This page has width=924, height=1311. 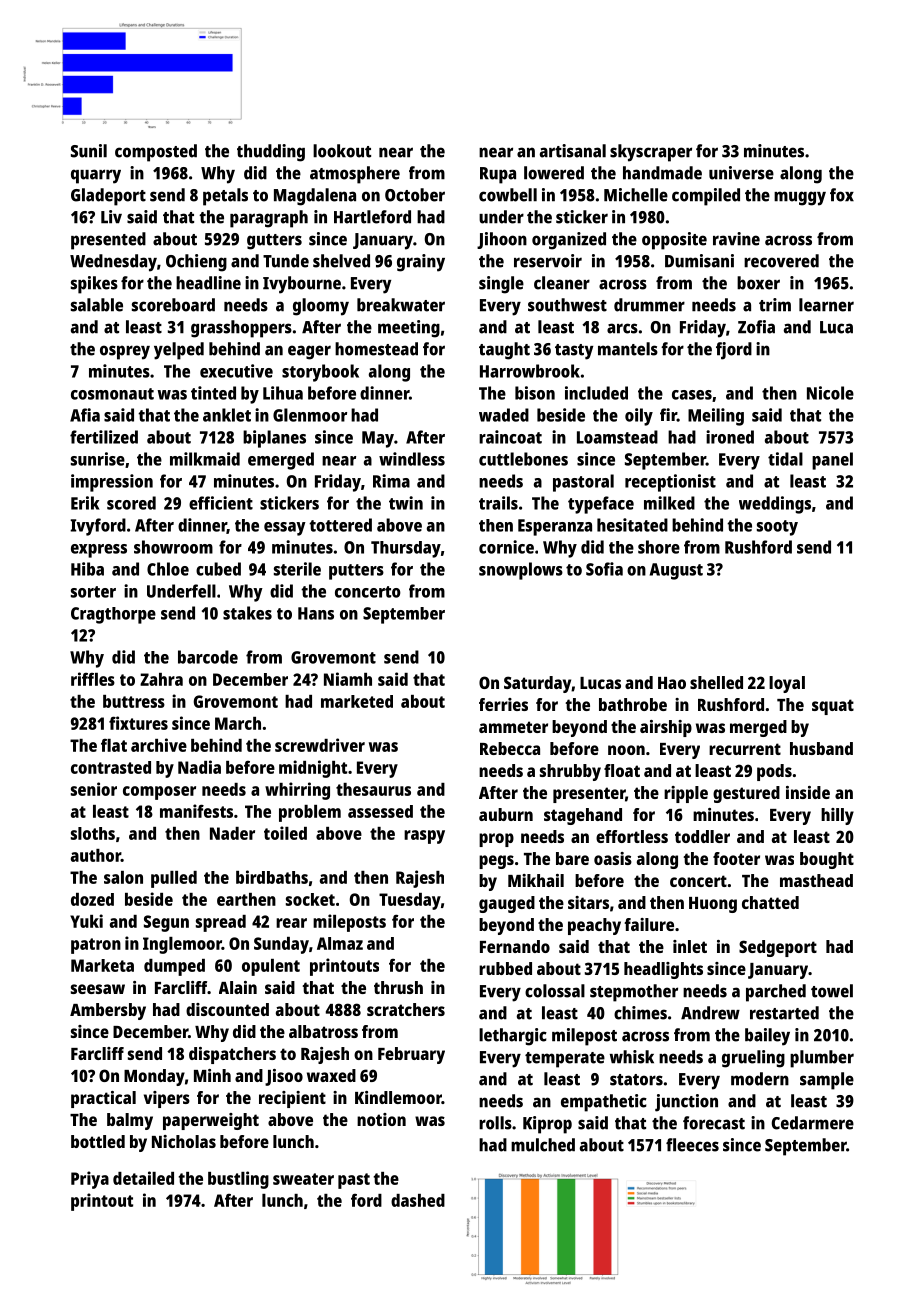 What do you see at coordinates (787, 684) in the page?
I see `loyal` at bounding box center [787, 684].
